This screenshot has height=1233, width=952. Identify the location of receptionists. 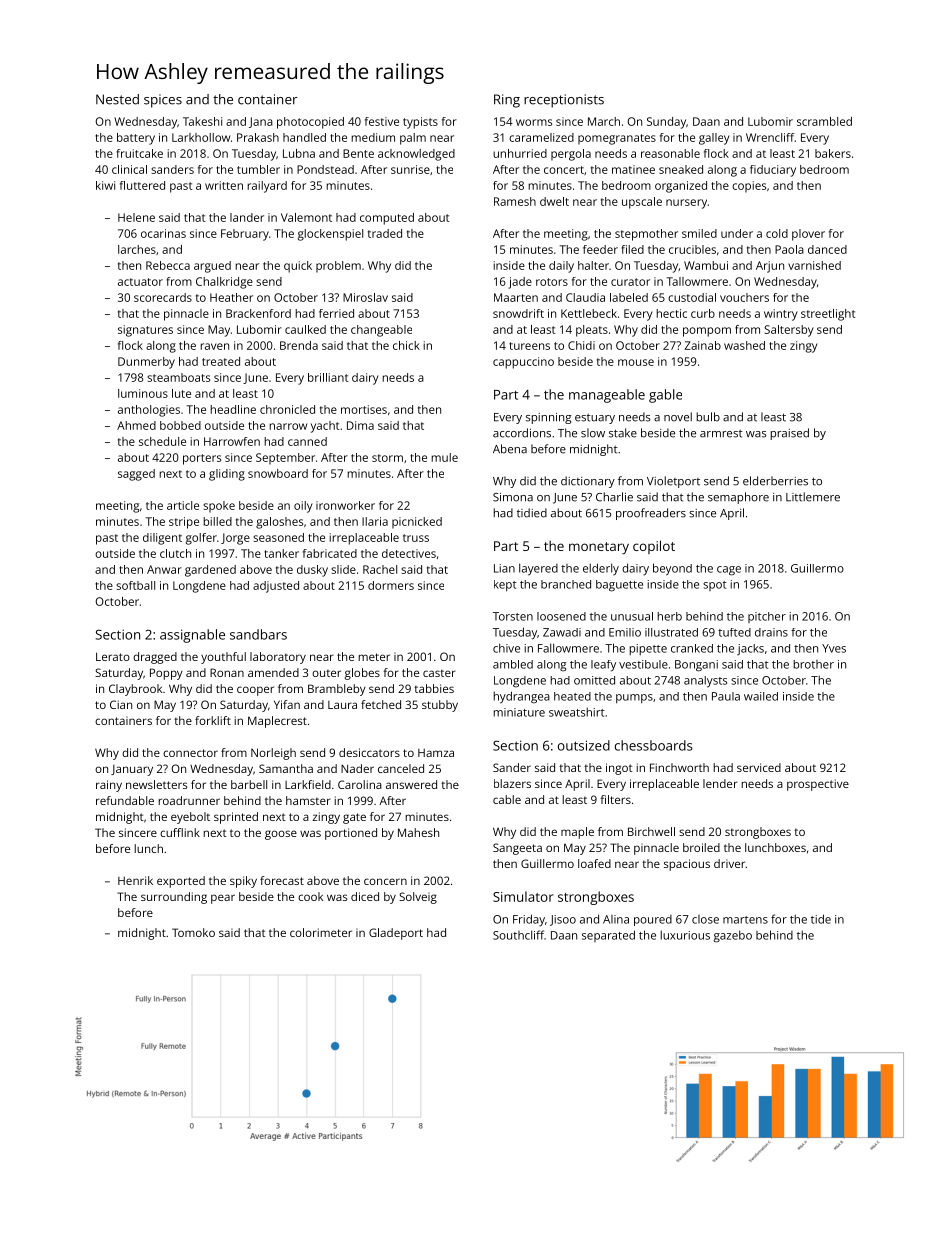
(564, 101).
